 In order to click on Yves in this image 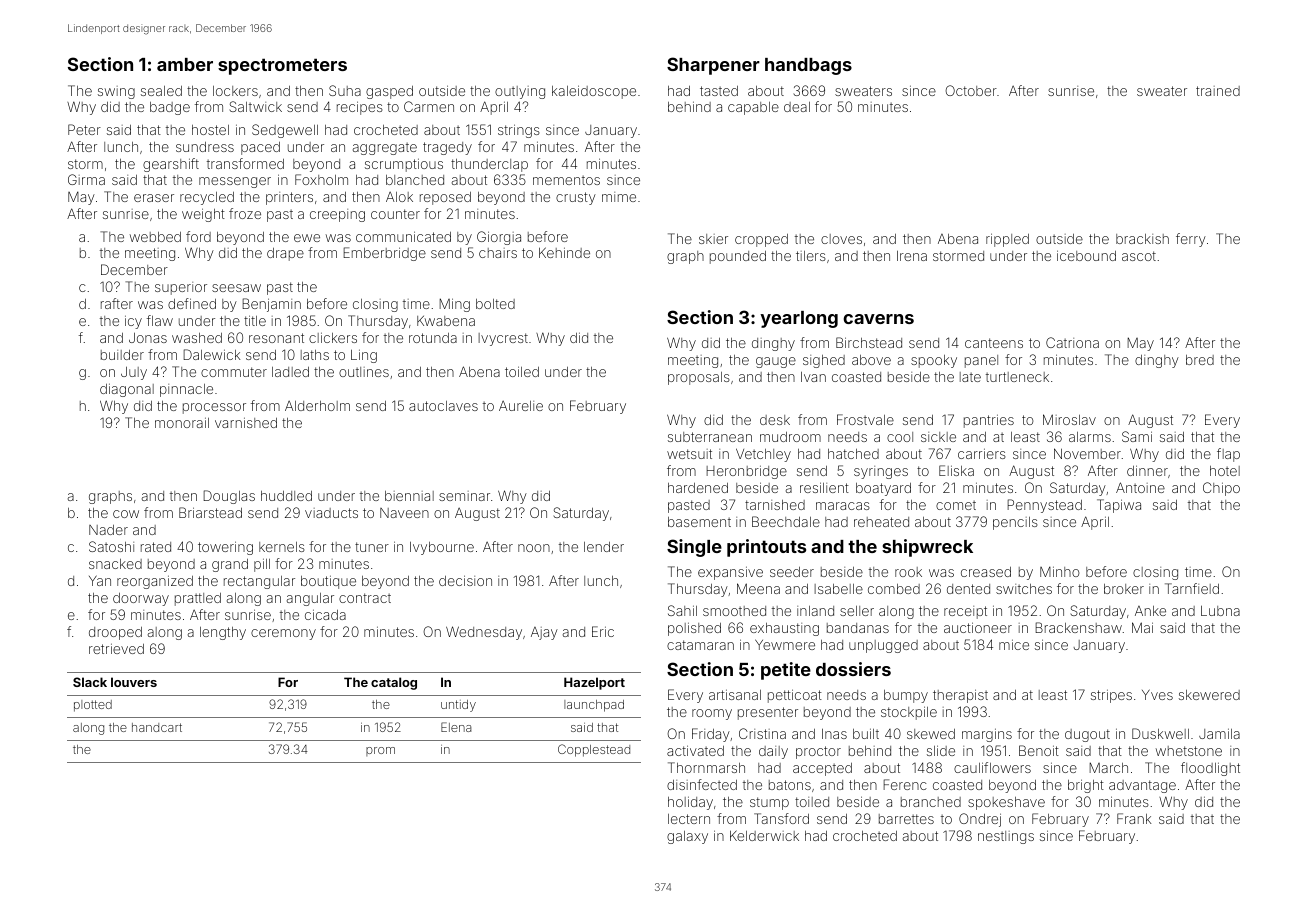, I will do `click(1157, 694)`.
